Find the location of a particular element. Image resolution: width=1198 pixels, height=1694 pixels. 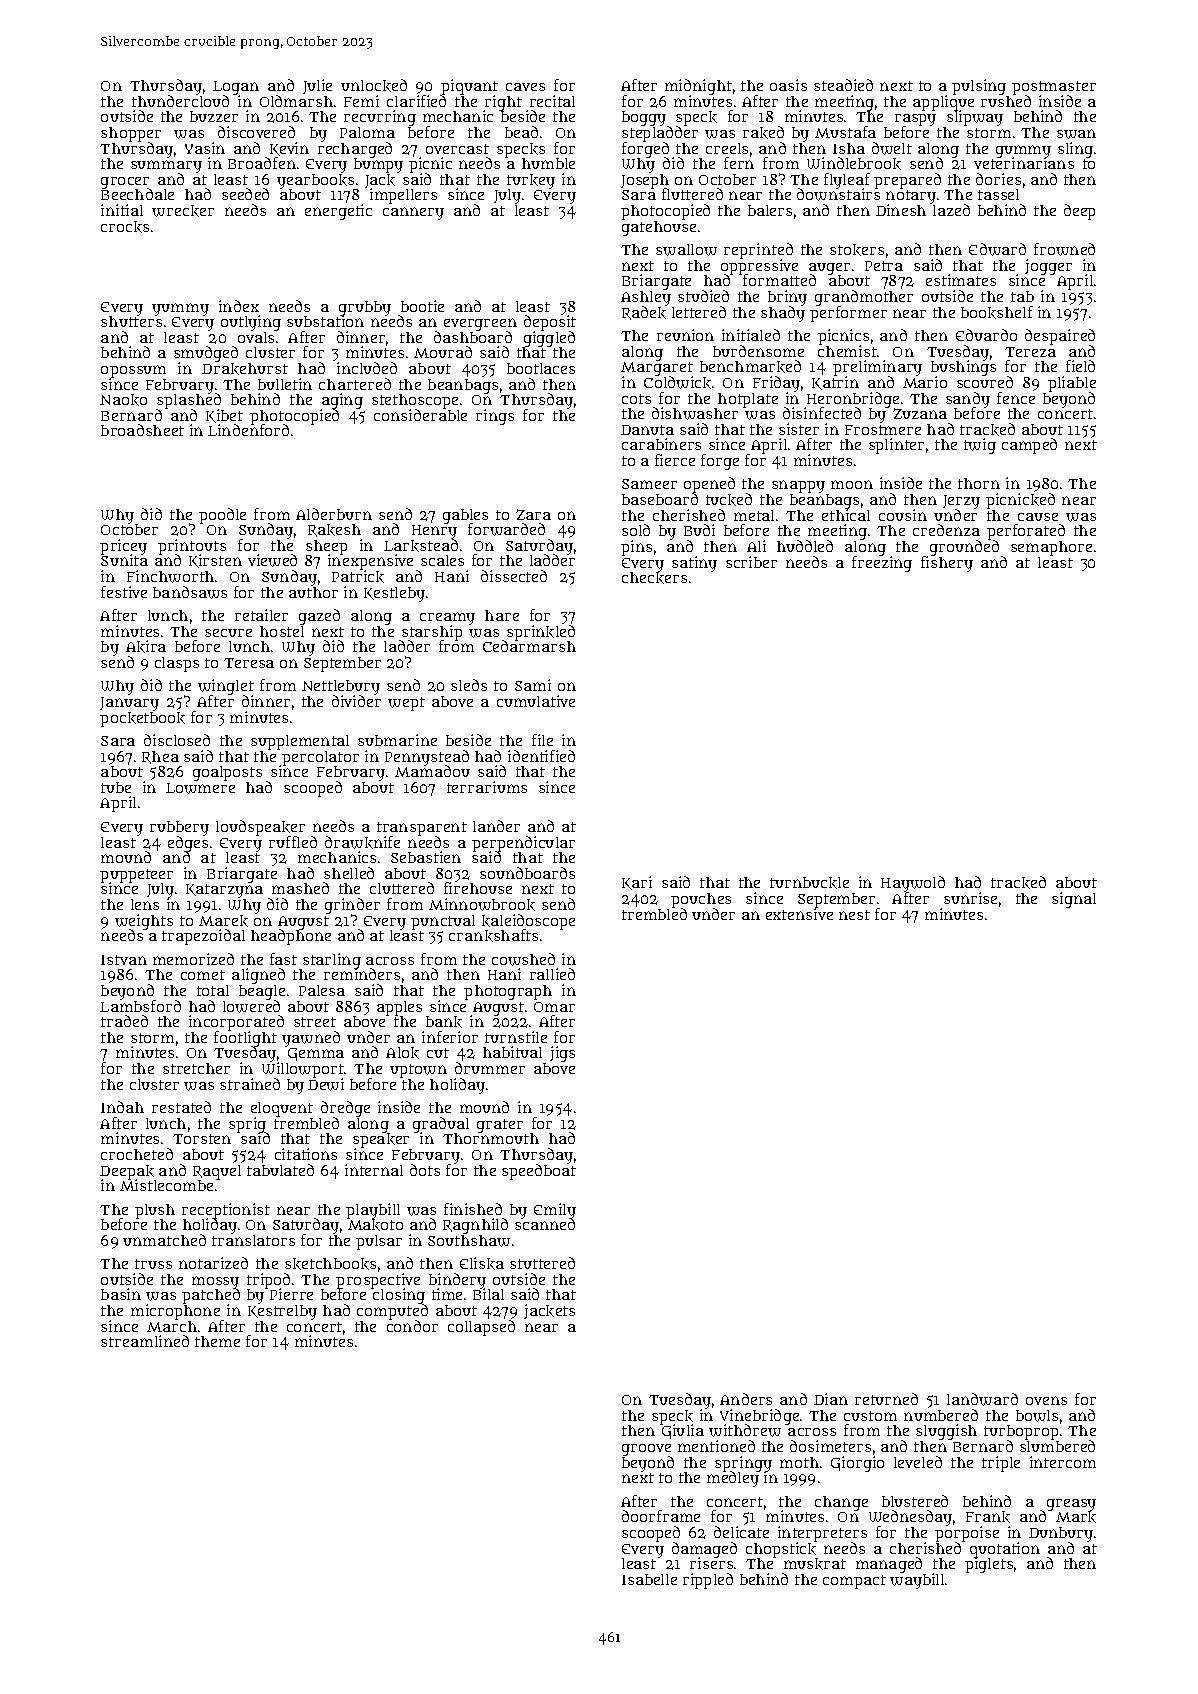

nest is located at coordinates (854, 915).
